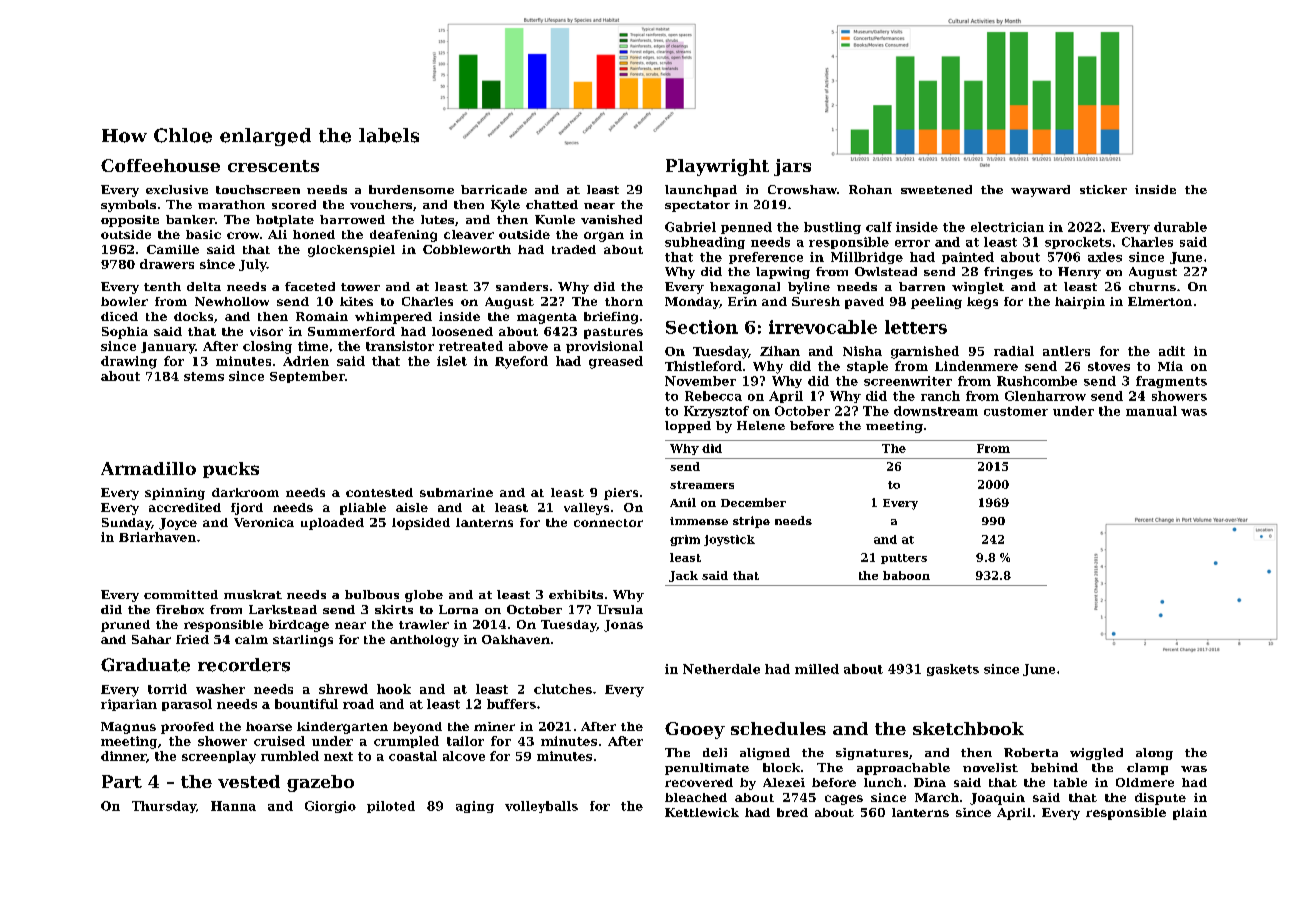 The image size is (1308, 924). What do you see at coordinates (1103, 189) in the document?
I see `sticker` at bounding box center [1103, 189].
